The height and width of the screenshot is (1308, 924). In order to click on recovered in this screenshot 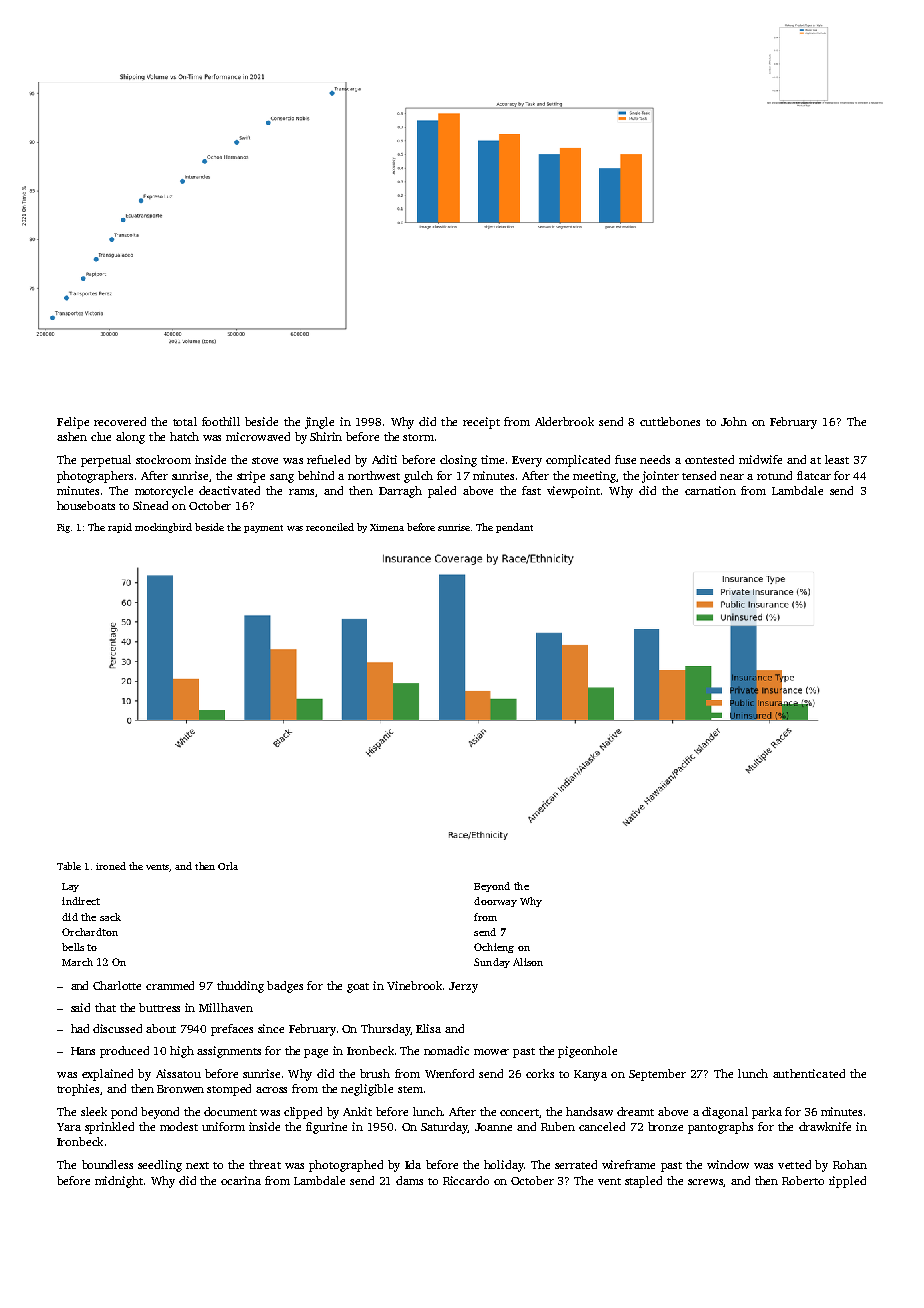, I will do `click(120, 421)`.
